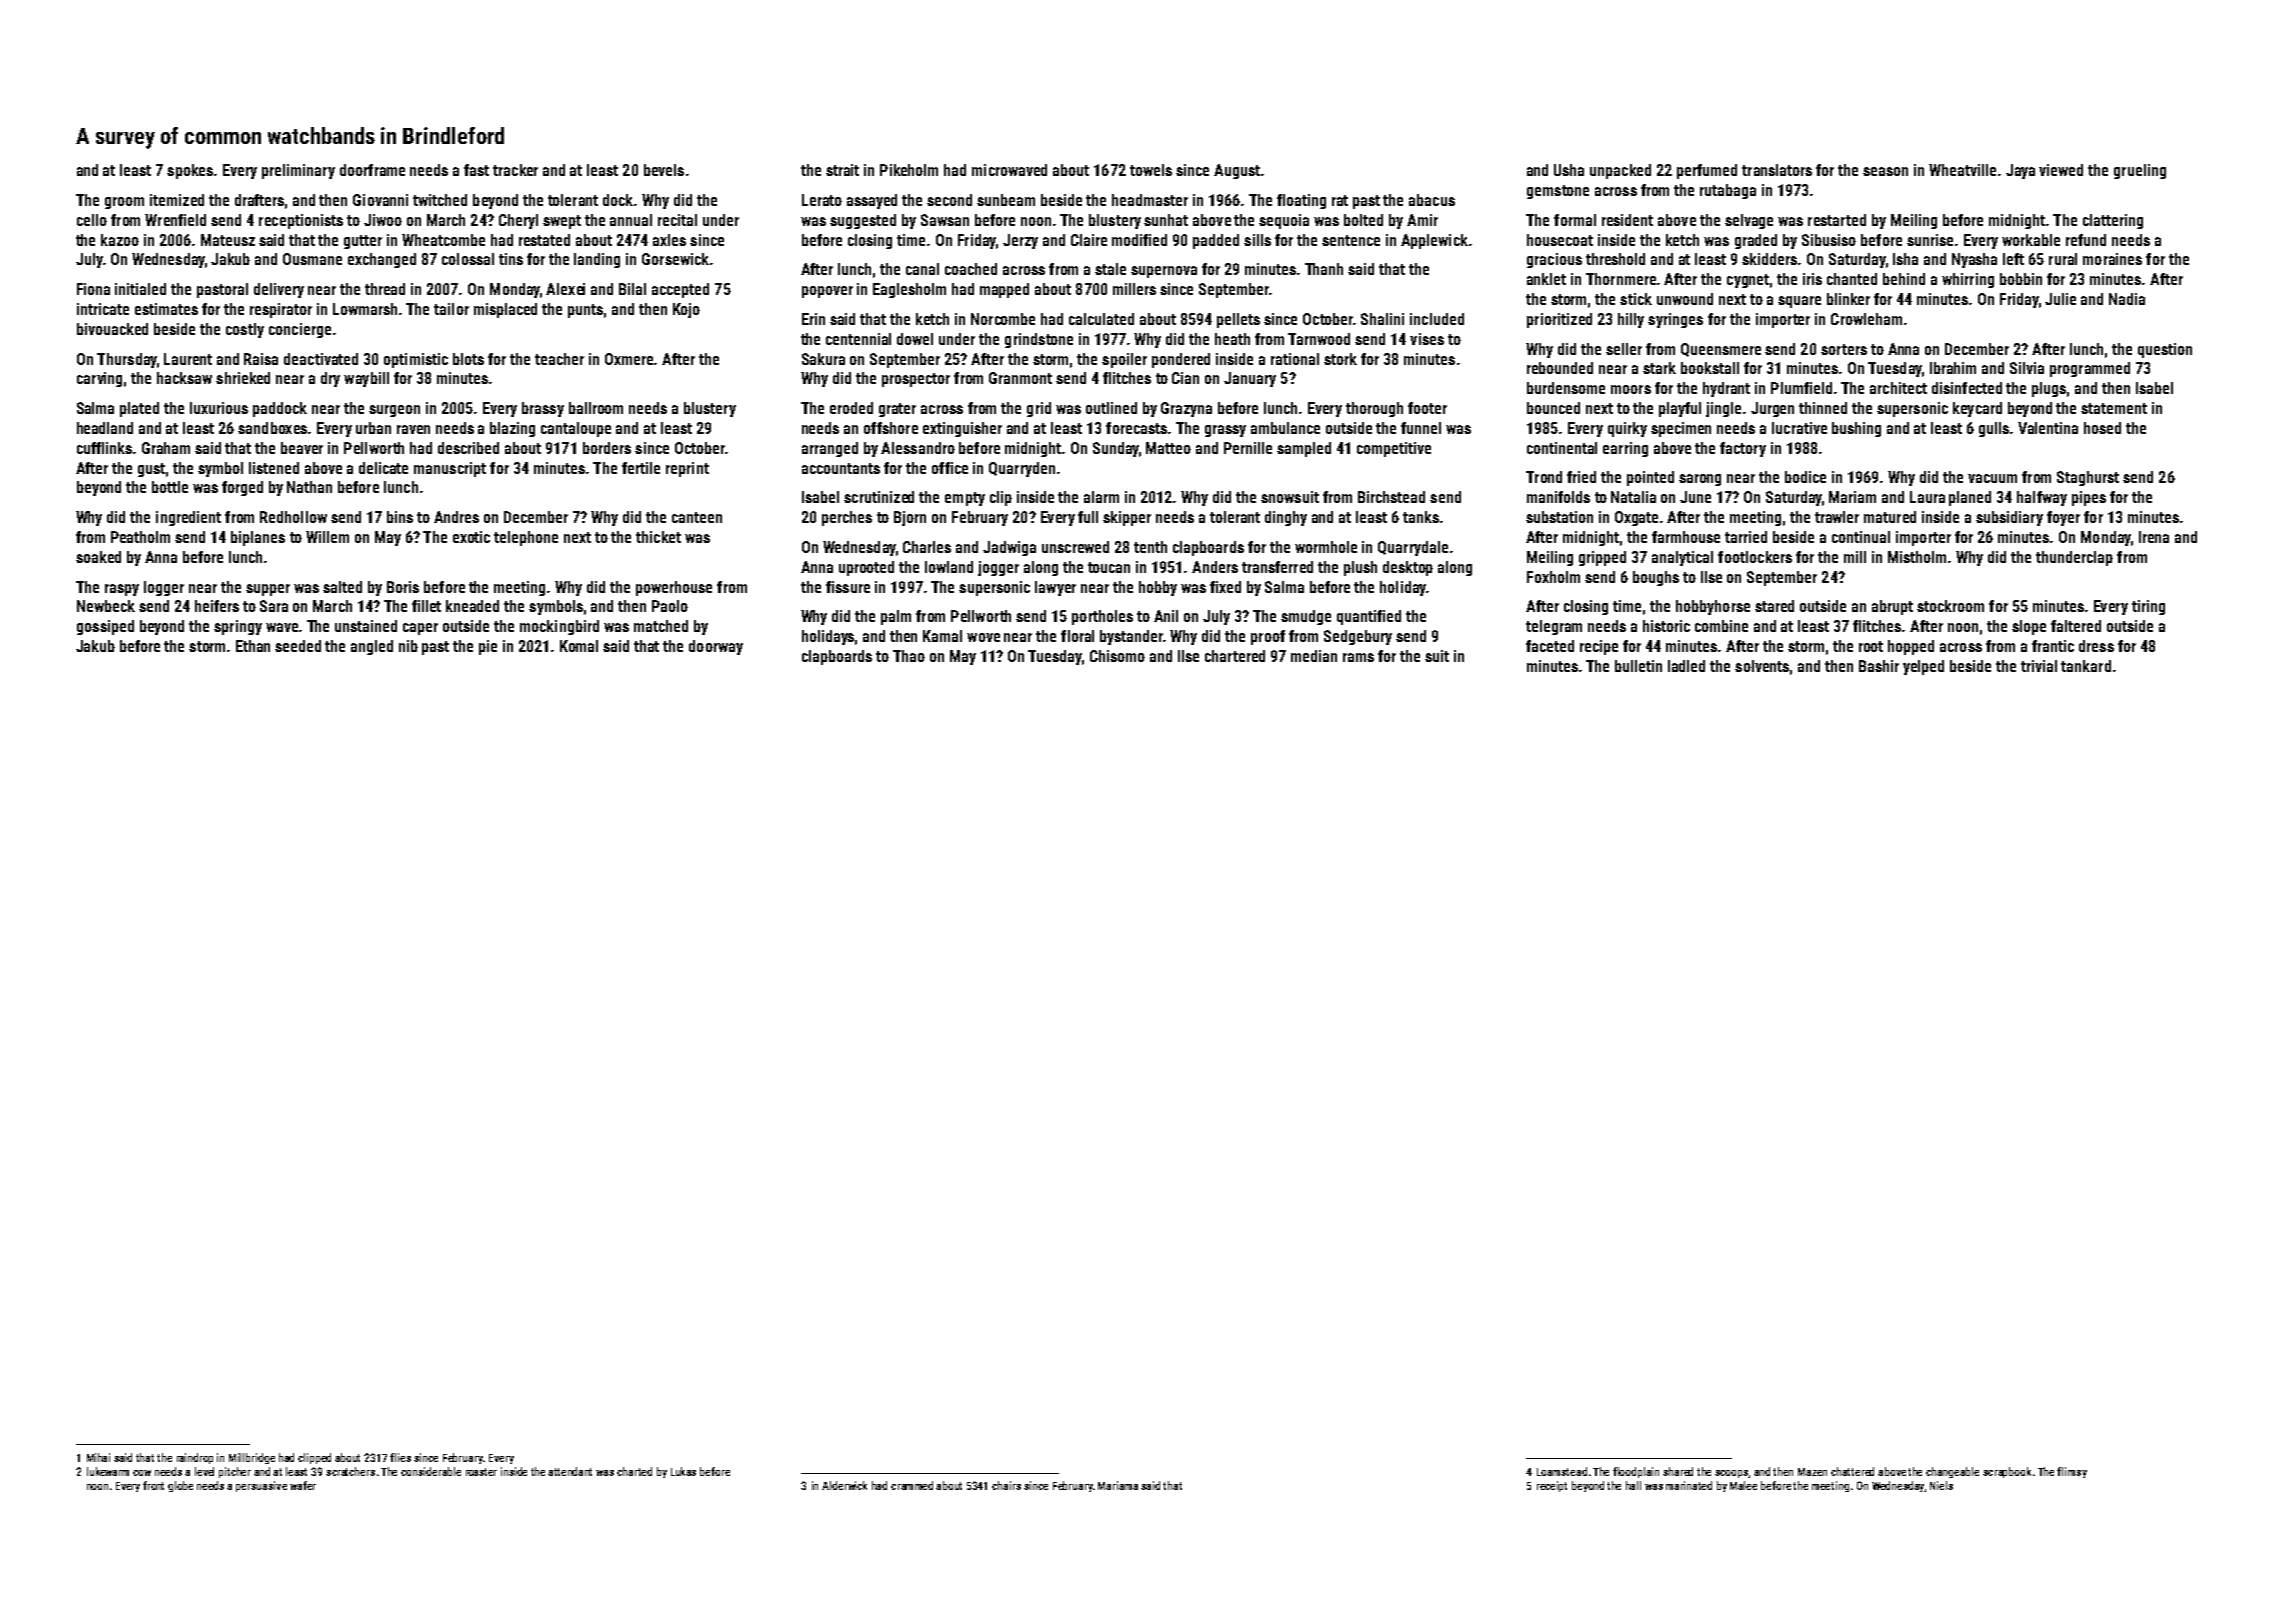 Image resolution: width=2277 pixels, height=1610 pixels. Describe the element at coordinates (2086, 666) in the screenshot. I see `tankard` at that location.
